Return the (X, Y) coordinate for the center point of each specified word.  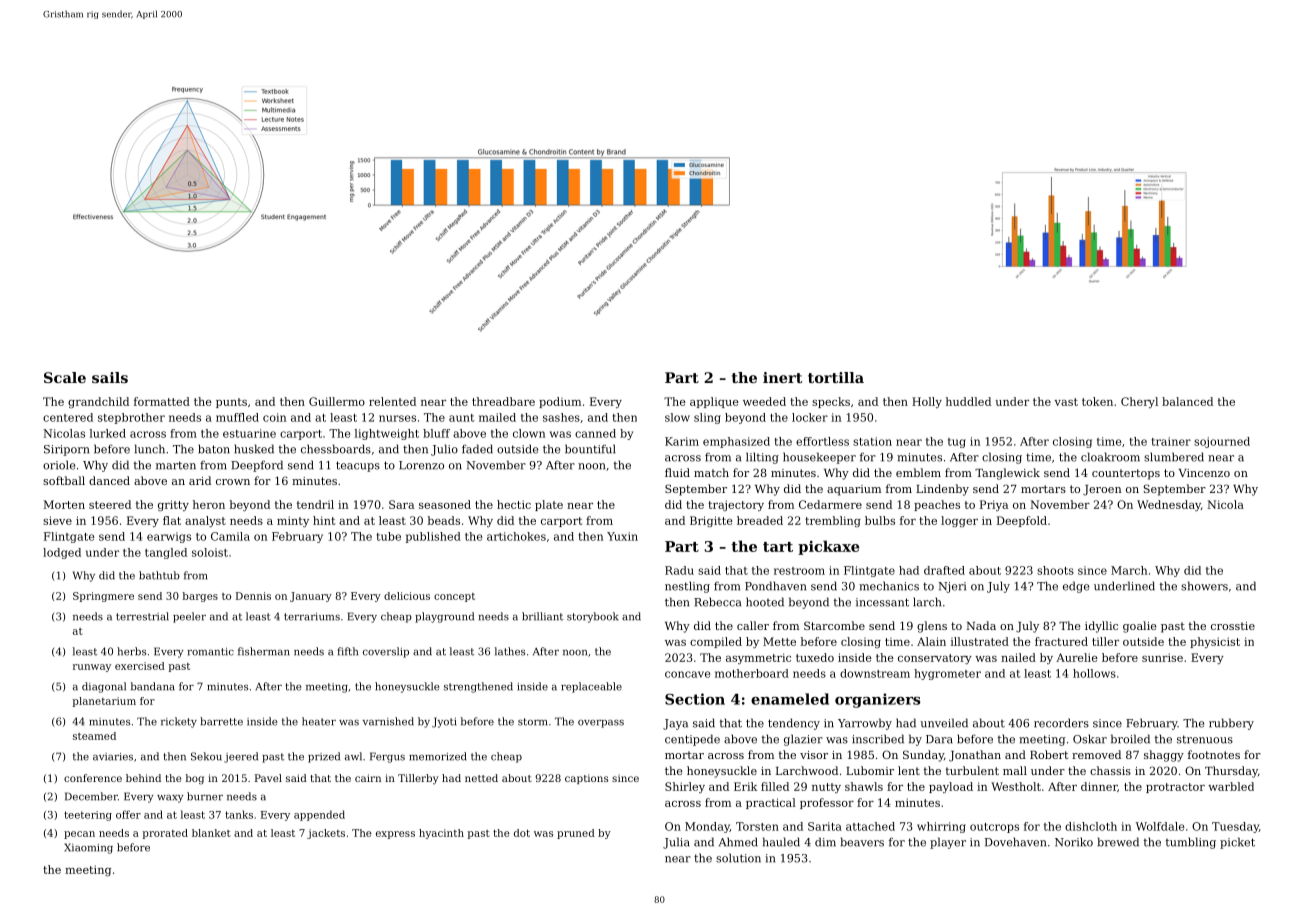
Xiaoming (88, 848)
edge (1076, 587)
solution (738, 858)
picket (1237, 843)
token (1097, 401)
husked (254, 449)
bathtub (159, 575)
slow (677, 417)
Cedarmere (830, 504)
